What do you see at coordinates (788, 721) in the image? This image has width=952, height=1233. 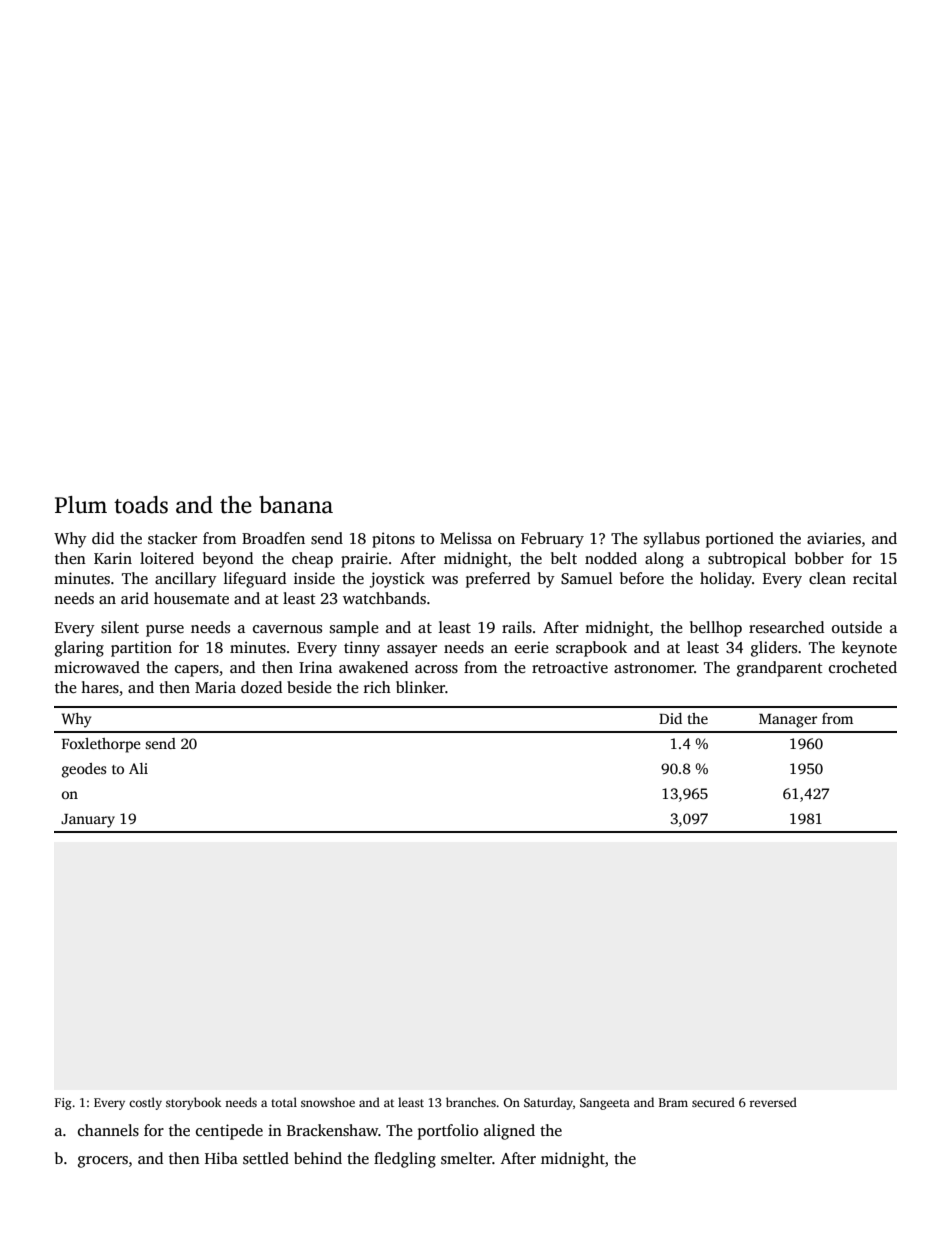 I see `Manager` at bounding box center [788, 721].
